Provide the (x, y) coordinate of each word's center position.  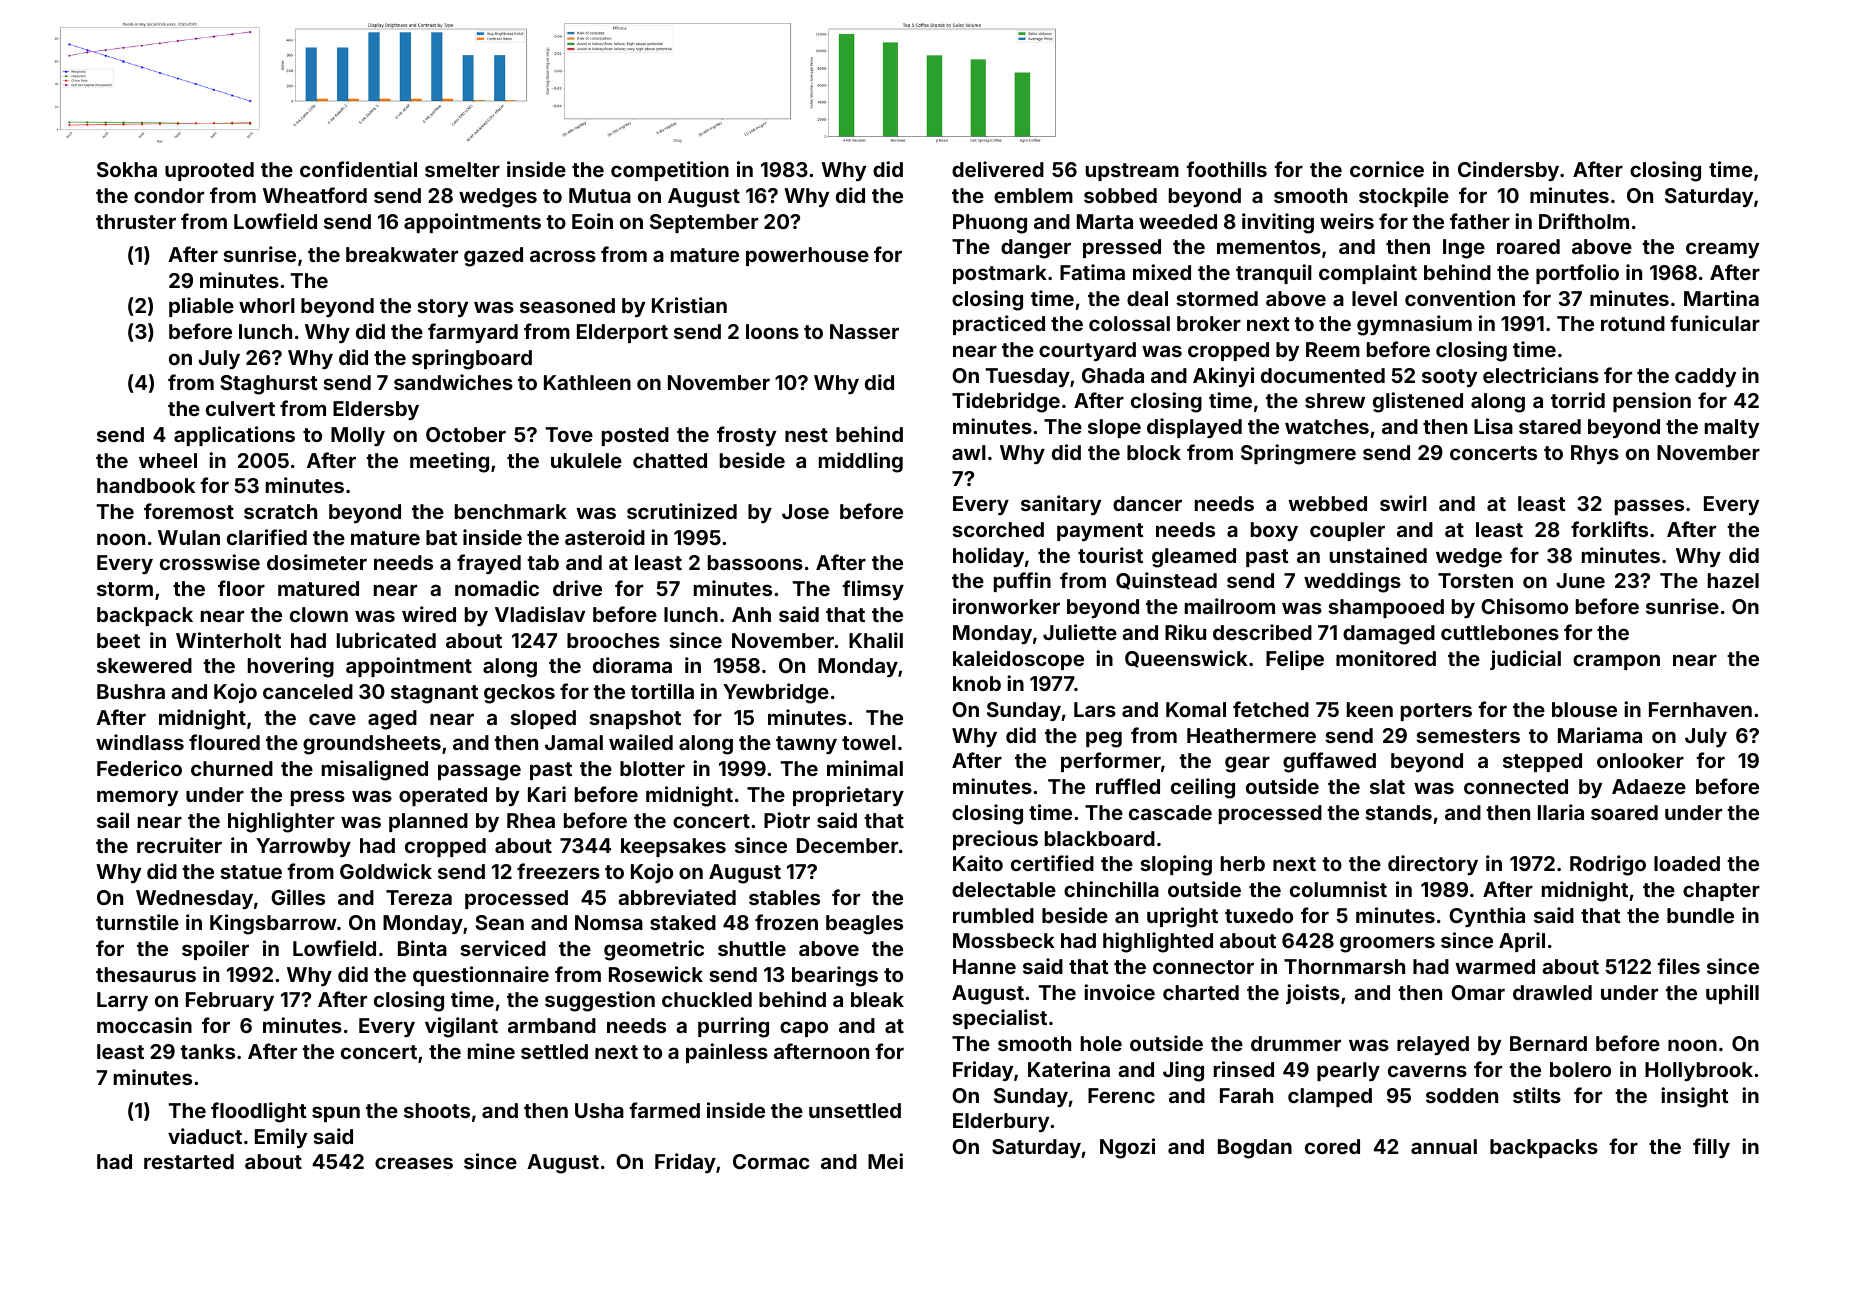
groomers (1387, 944)
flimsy (873, 590)
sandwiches (453, 382)
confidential (358, 169)
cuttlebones (1500, 632)
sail (113, 820)
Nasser (864, 331)
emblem (1033, 195)
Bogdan (1255, 1149)
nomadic (497, 588)
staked (683, 922)
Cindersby (1508, 171)
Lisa (1493, 426)
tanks (207, 1051)
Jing (1183, 1071)
